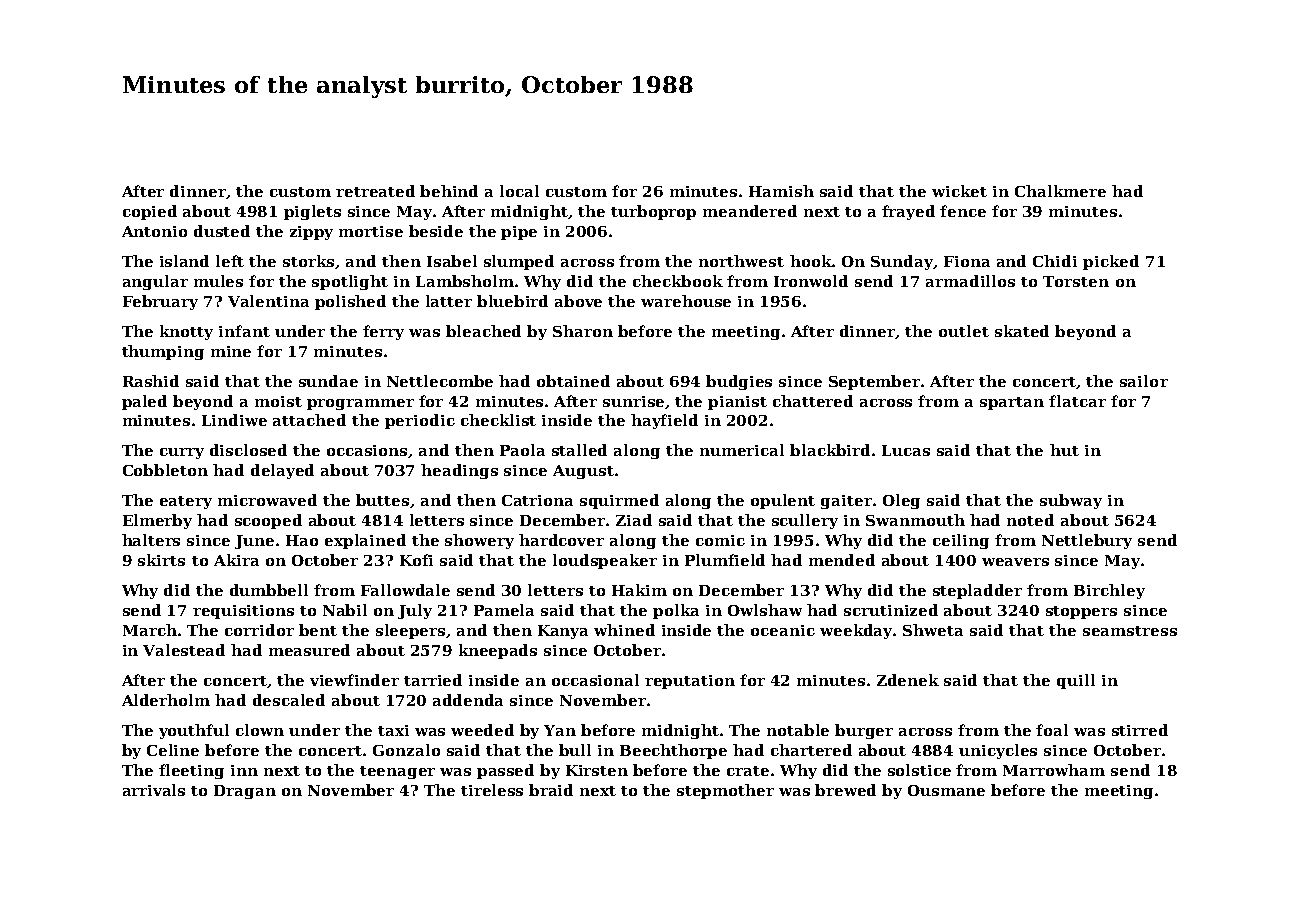 The width and height of the screenshot is (1308, 924). Describe the element at coordinates (537, 500) in the screenshot. I see `Catriona` at that location.
